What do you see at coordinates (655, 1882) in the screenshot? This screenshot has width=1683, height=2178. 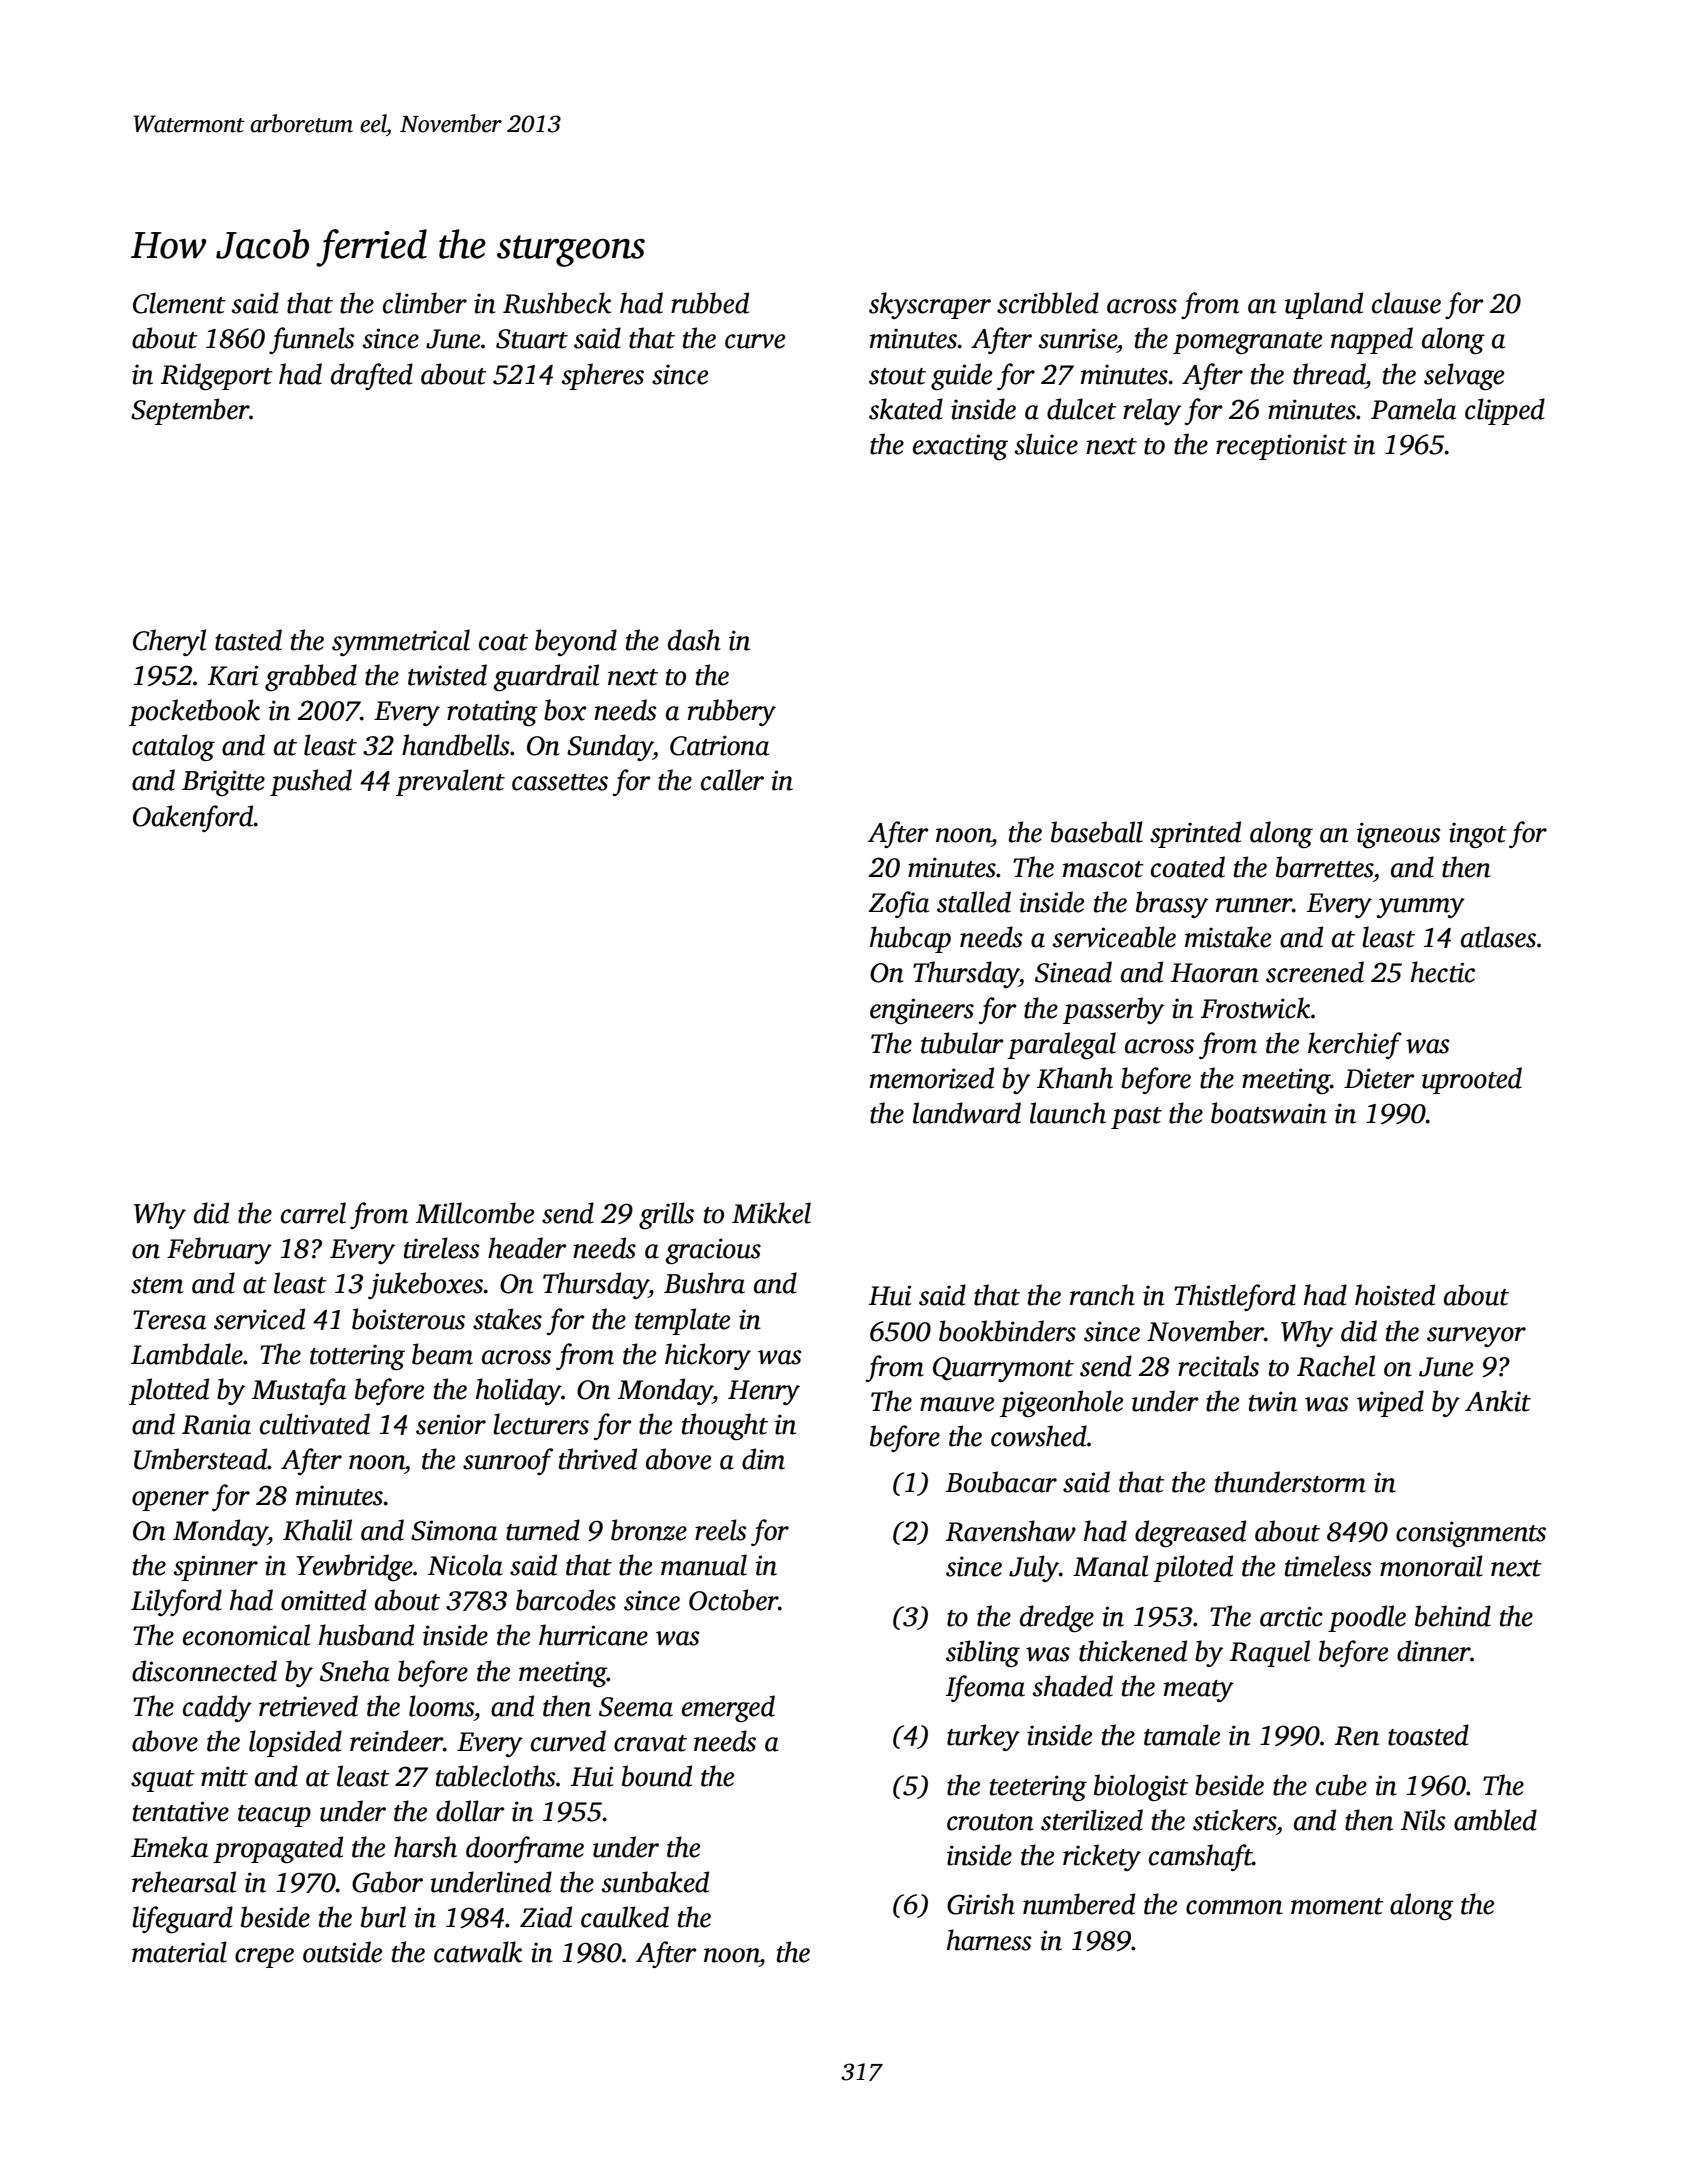 I see `sunbaked` at bounding box center [655, 1882].
